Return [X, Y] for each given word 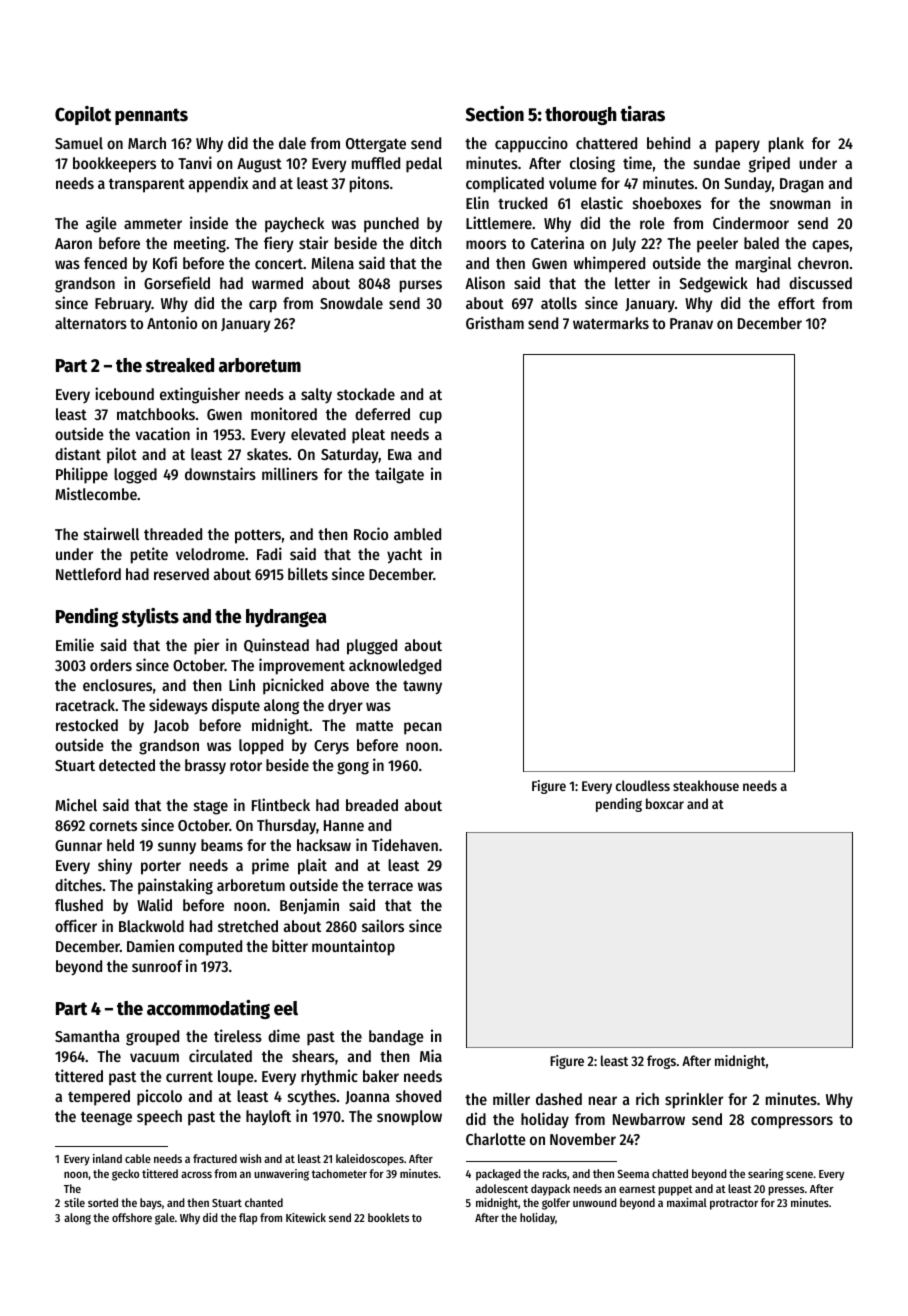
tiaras [642, 114]
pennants [151, 116]
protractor [734, 1204]
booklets [388, 1217]
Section [495, 114]
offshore [132, 1217]
